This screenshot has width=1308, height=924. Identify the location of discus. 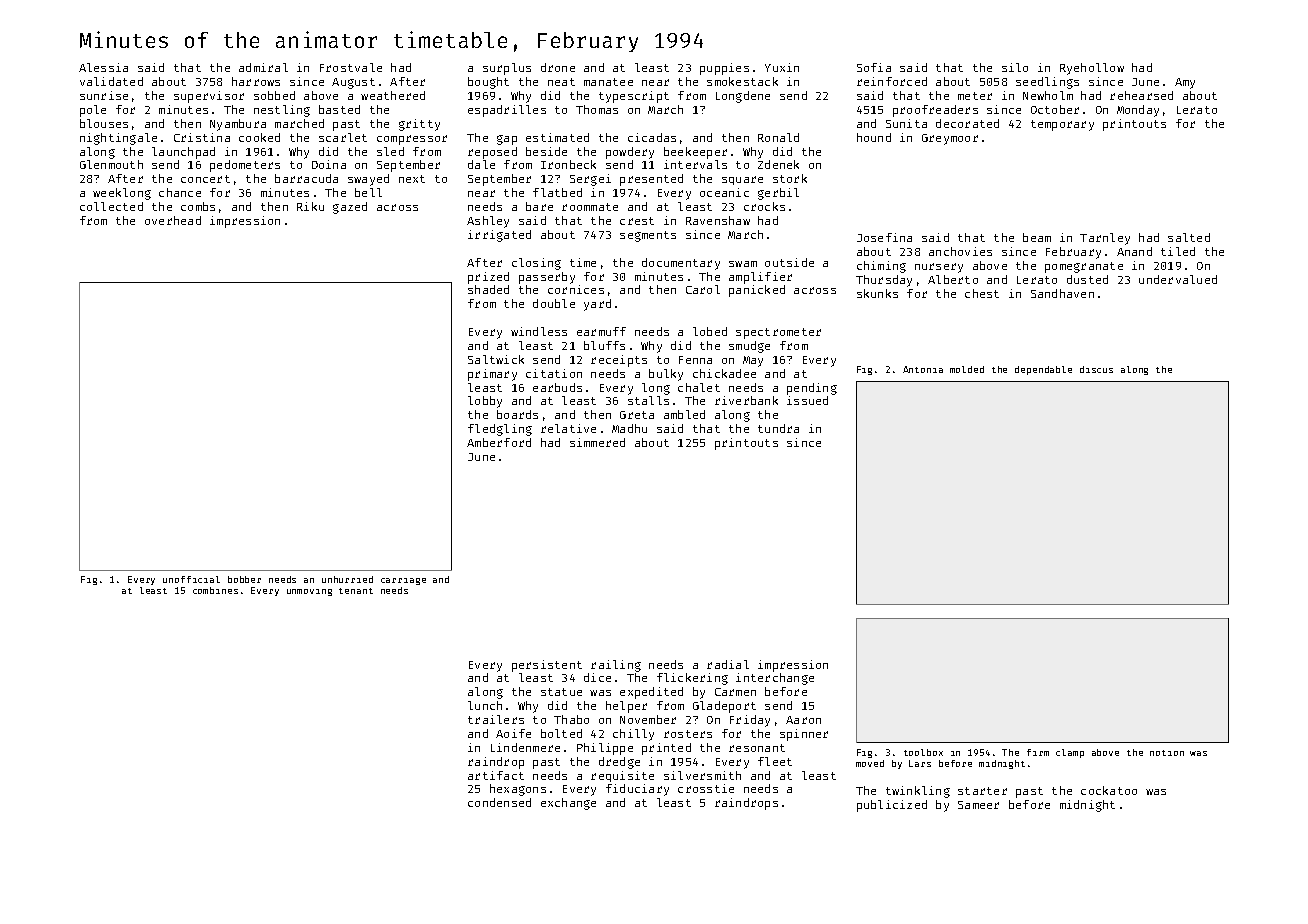
(1096, 369).
